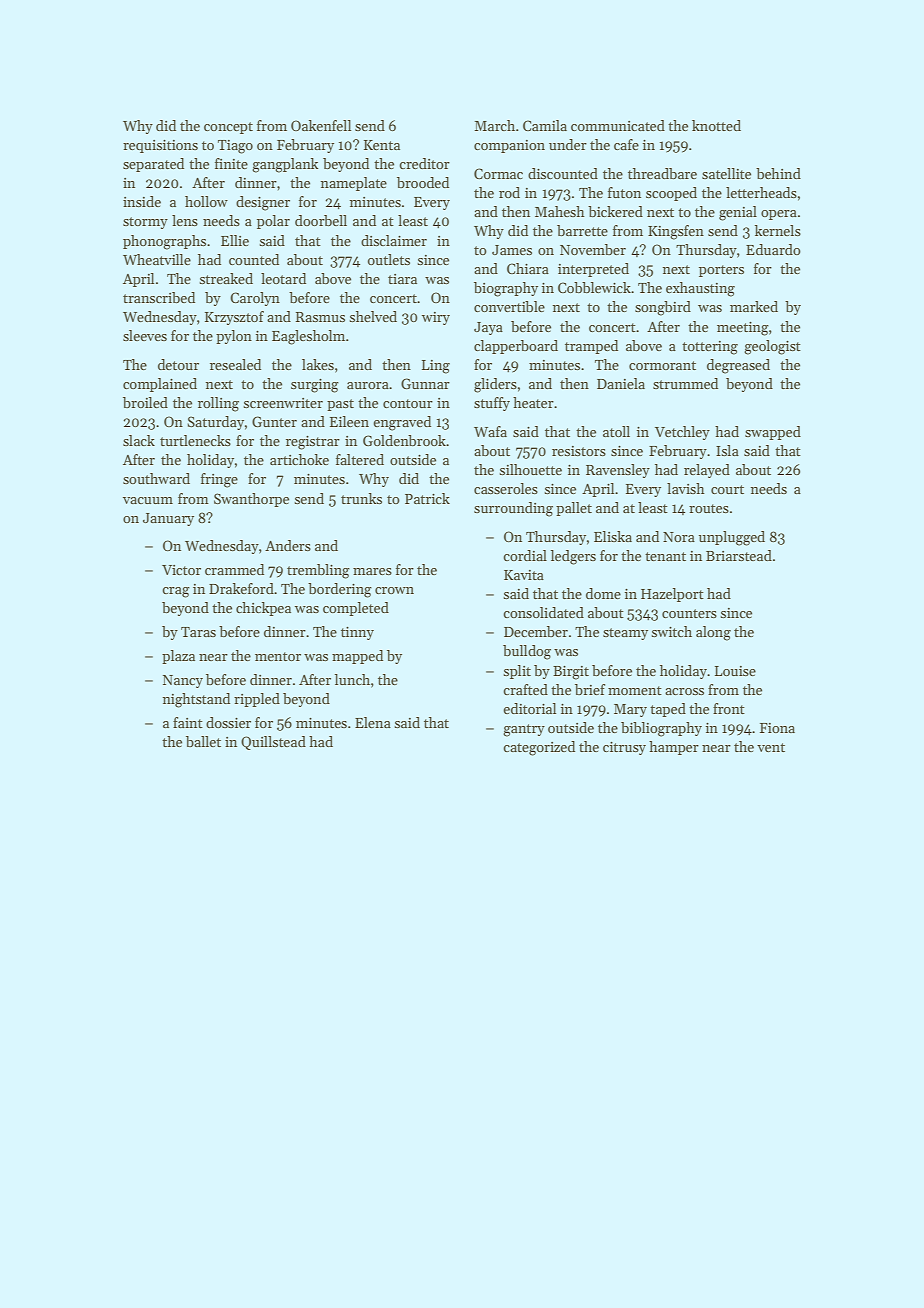 Image resolution: width=924 pixels, height=1308 pixels. I want to click on meeting, so click(743, 329).
